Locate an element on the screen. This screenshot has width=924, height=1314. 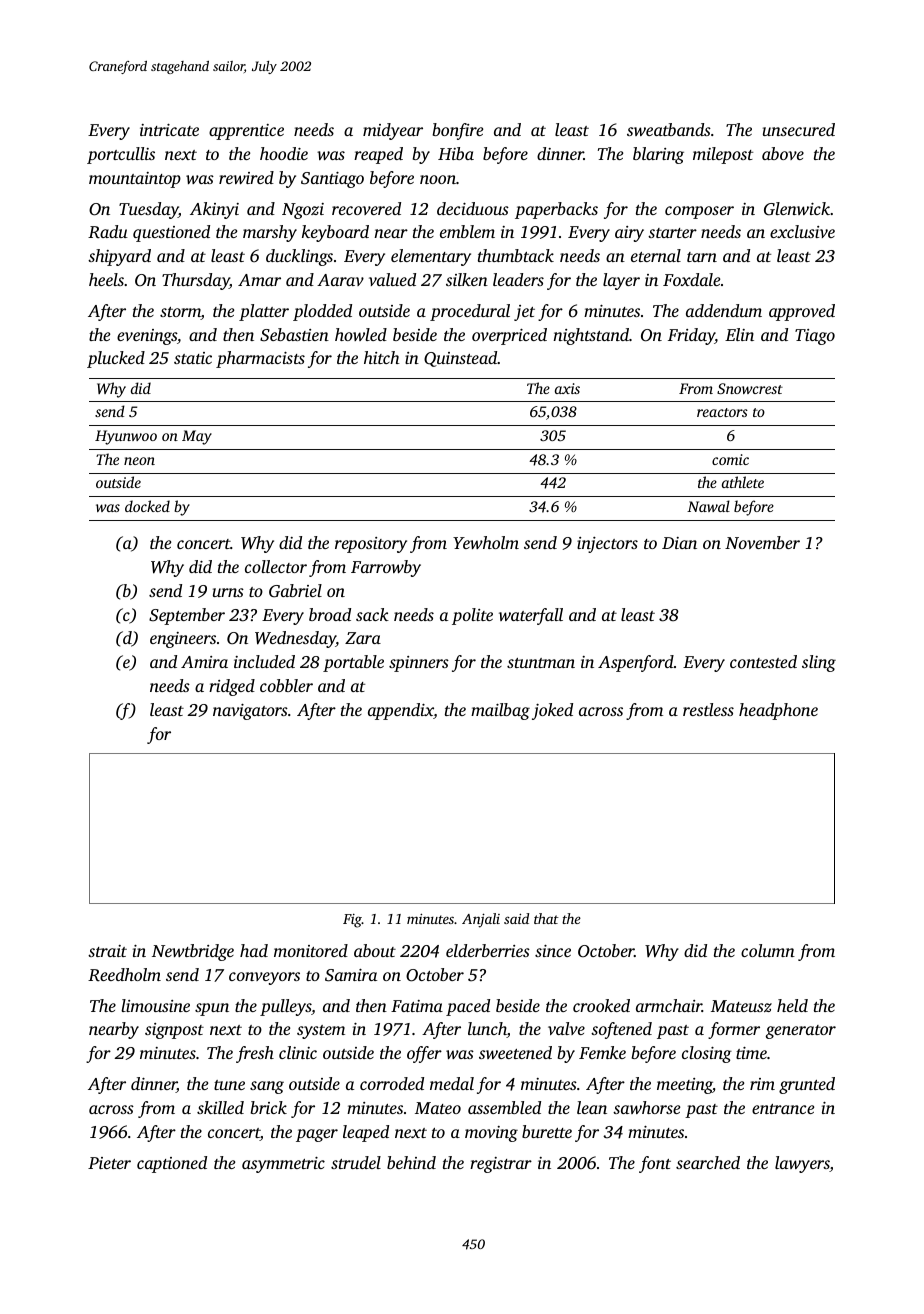
docked is located at coordinates (147, 506).
